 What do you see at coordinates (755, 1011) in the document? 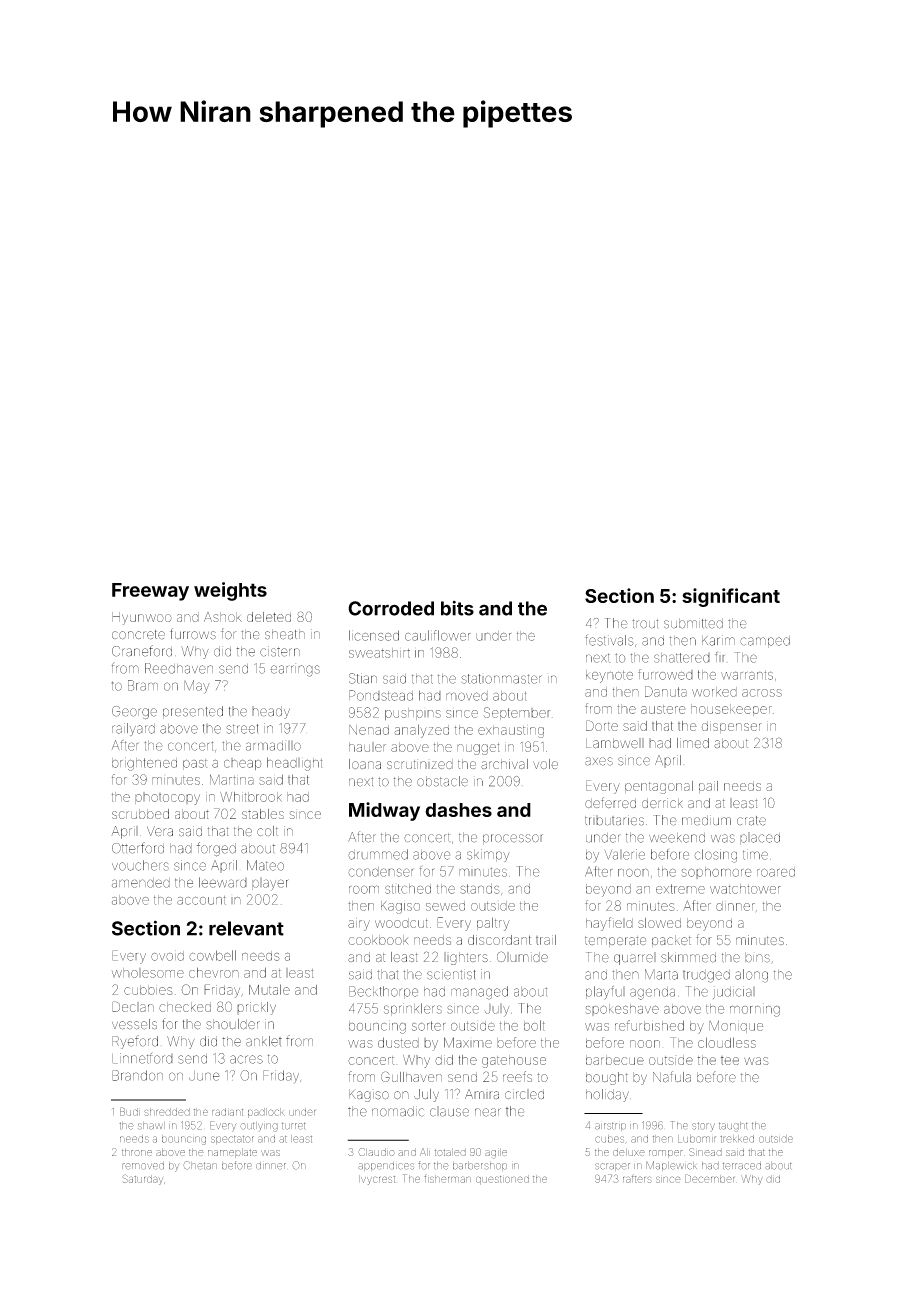
I see `morning` at bounding box center [755, 1011].
